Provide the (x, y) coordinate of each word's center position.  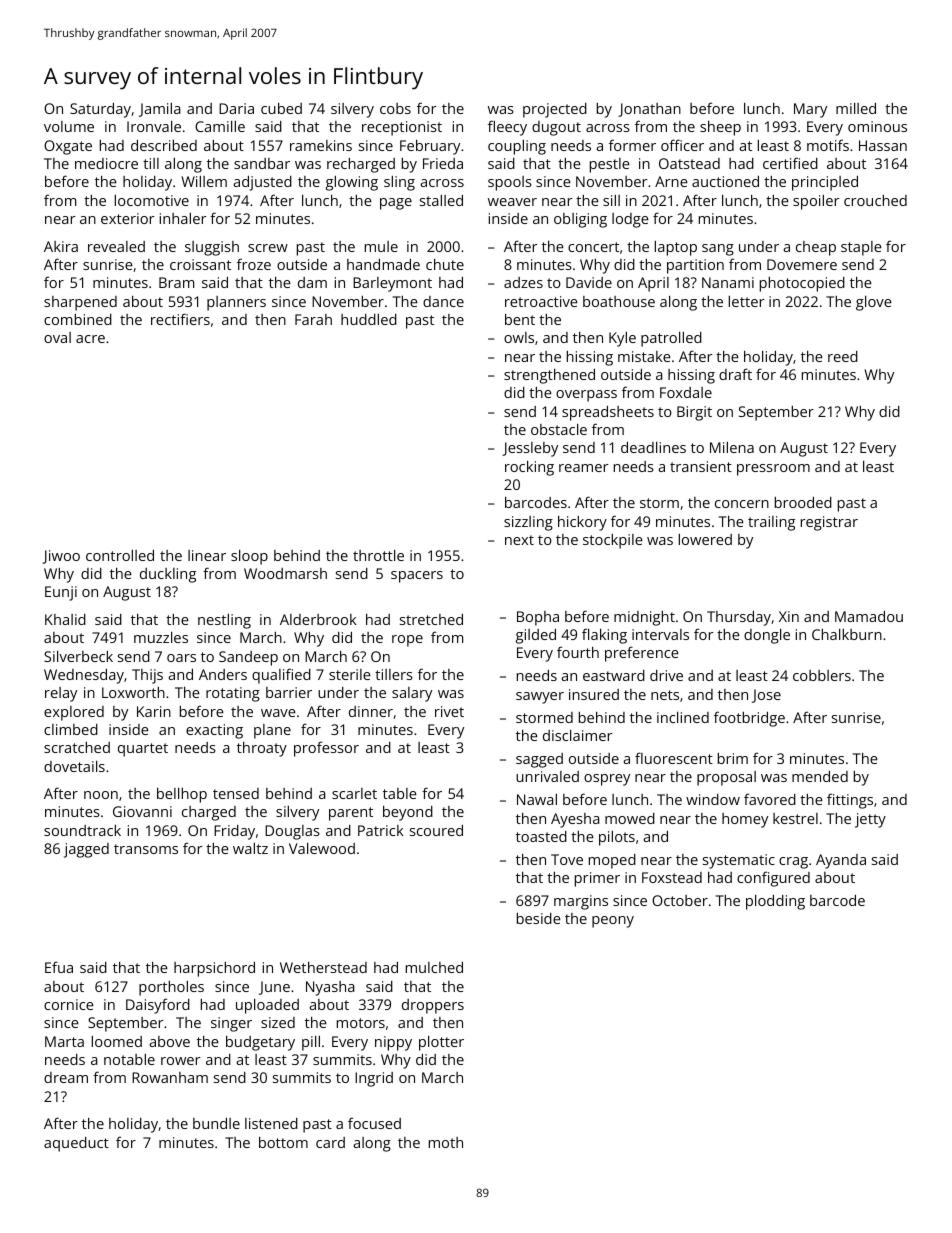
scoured (436, 830)
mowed (630, 818)
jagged (86, 850)
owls (519, 337)
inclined (683, 717)
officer (682, 145)
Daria (236, 108)
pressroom (773, 470)
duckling (168, 575)
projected (555, 110)
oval (57, 337)
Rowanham (170, 1077)
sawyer (540, 698)
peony (613, 922)
